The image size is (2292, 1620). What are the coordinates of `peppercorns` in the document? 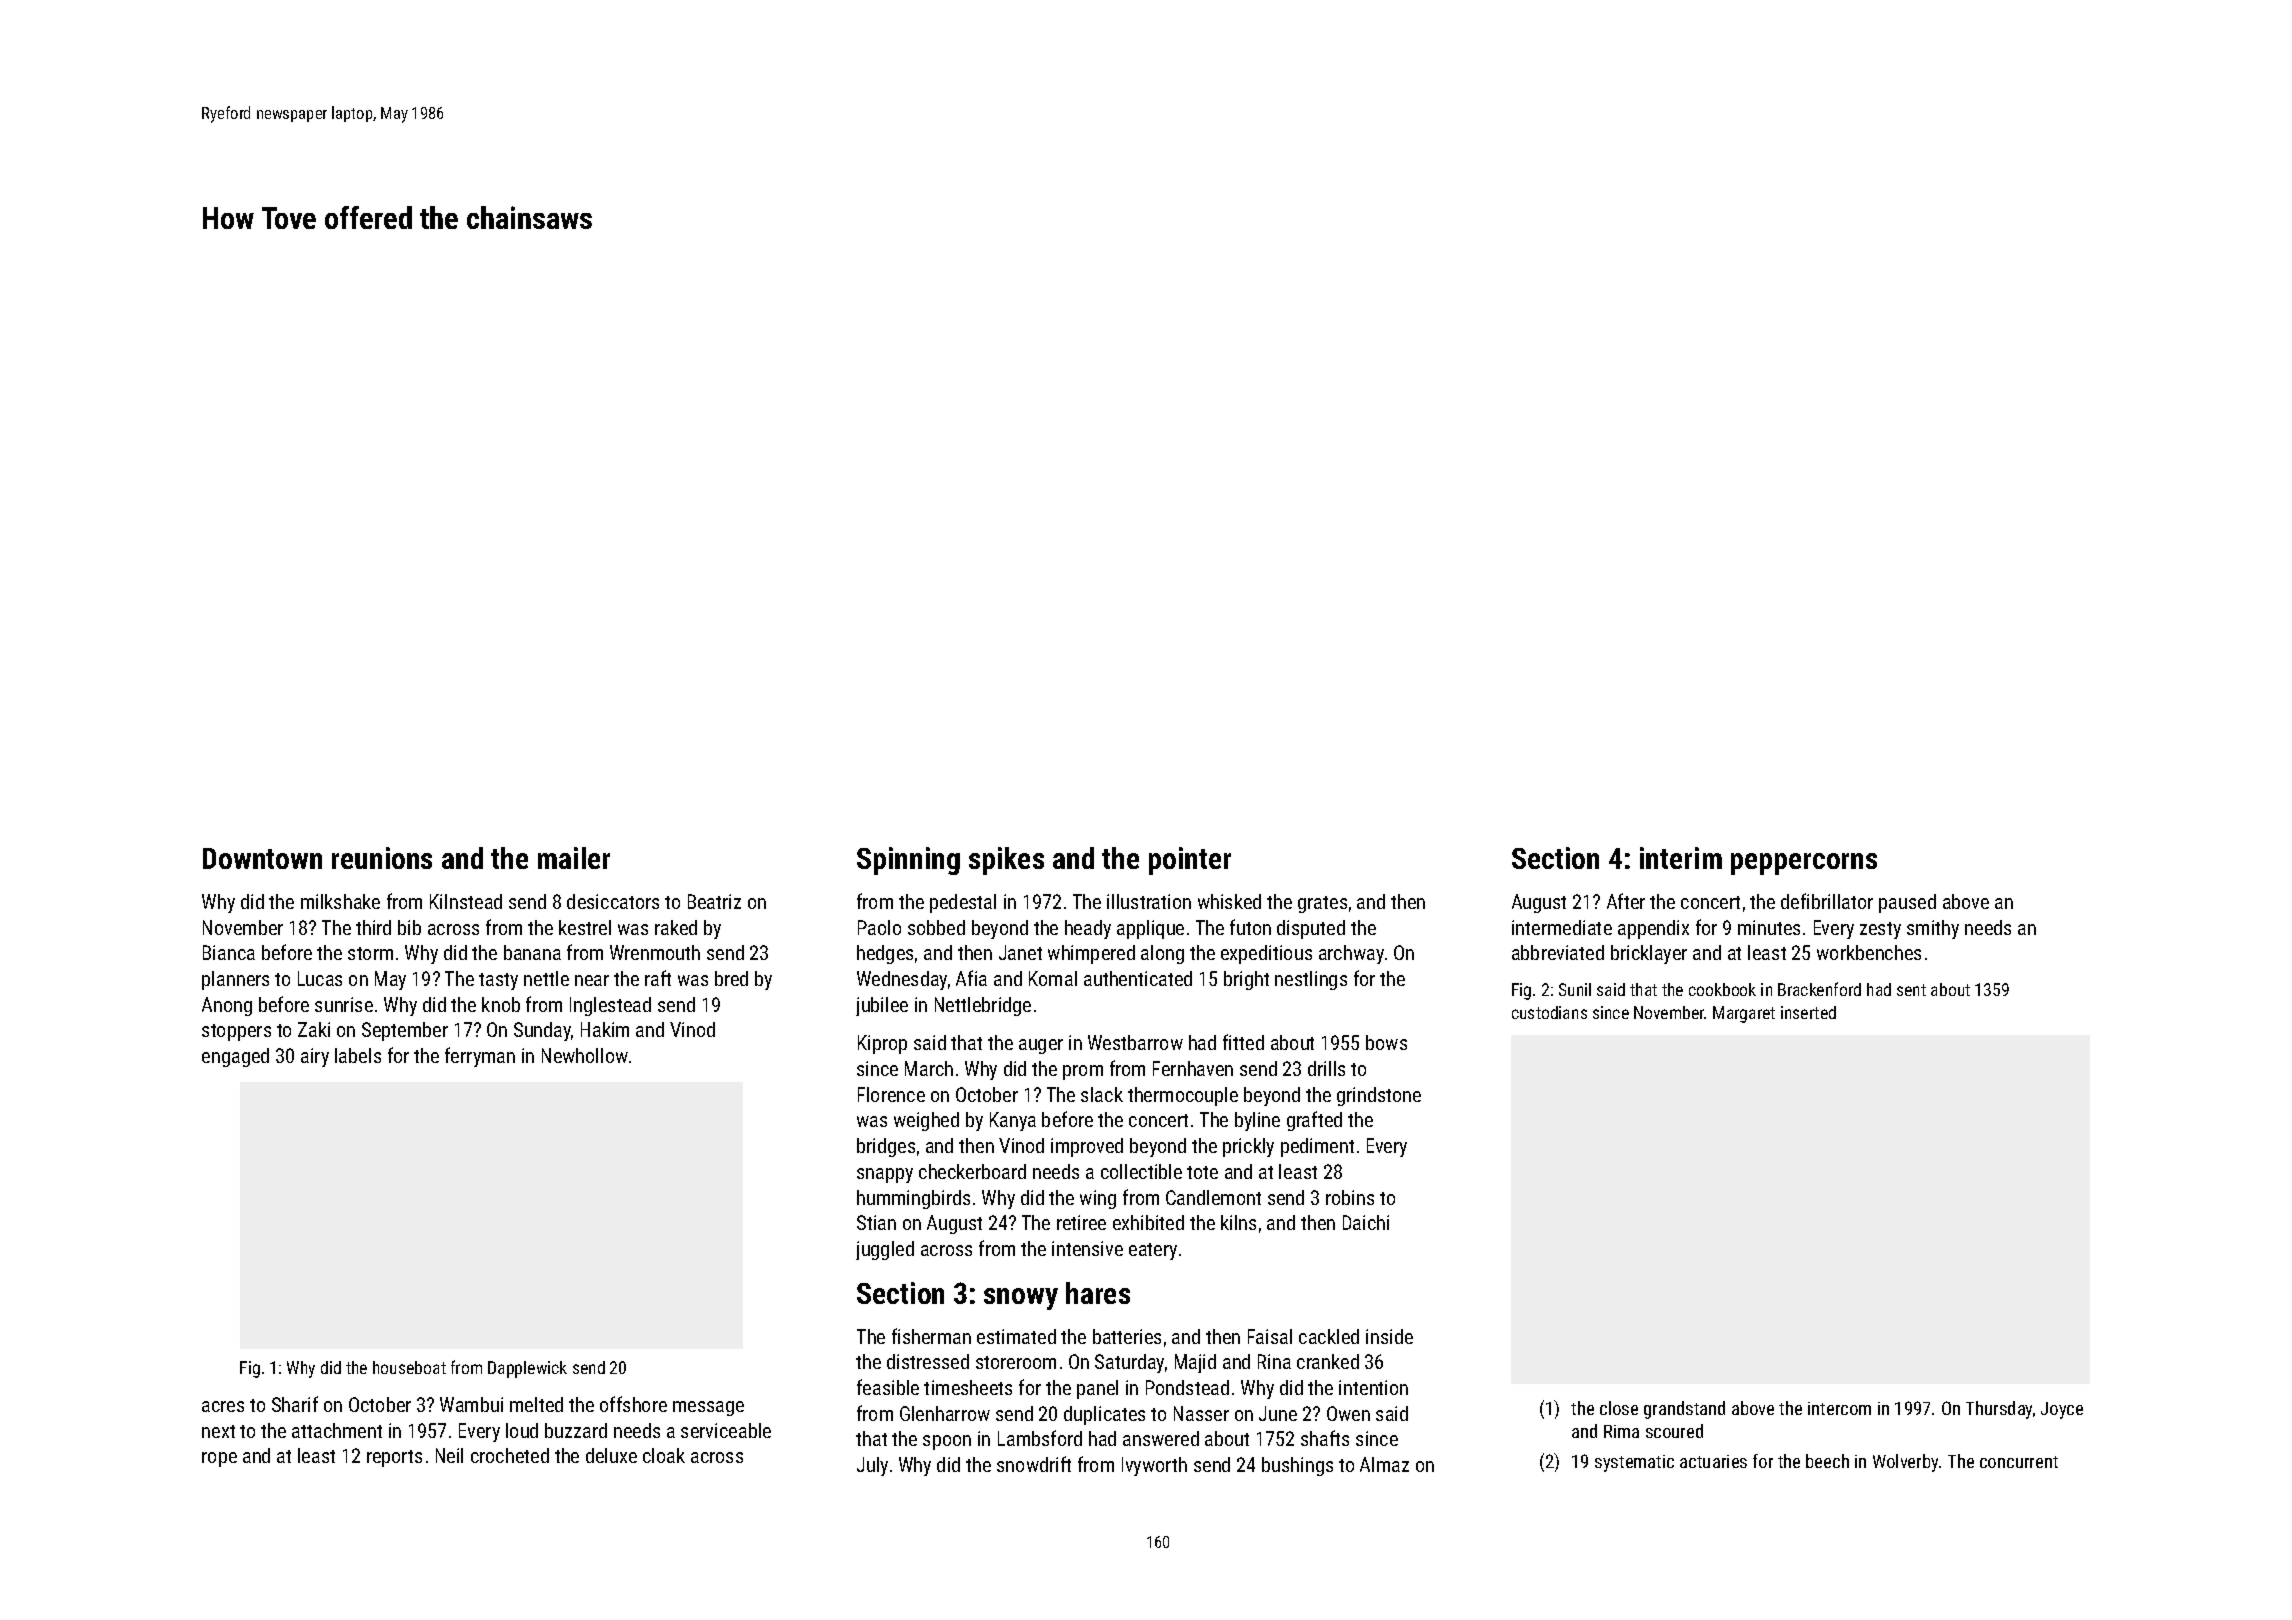 It's located at (1804, 864).
